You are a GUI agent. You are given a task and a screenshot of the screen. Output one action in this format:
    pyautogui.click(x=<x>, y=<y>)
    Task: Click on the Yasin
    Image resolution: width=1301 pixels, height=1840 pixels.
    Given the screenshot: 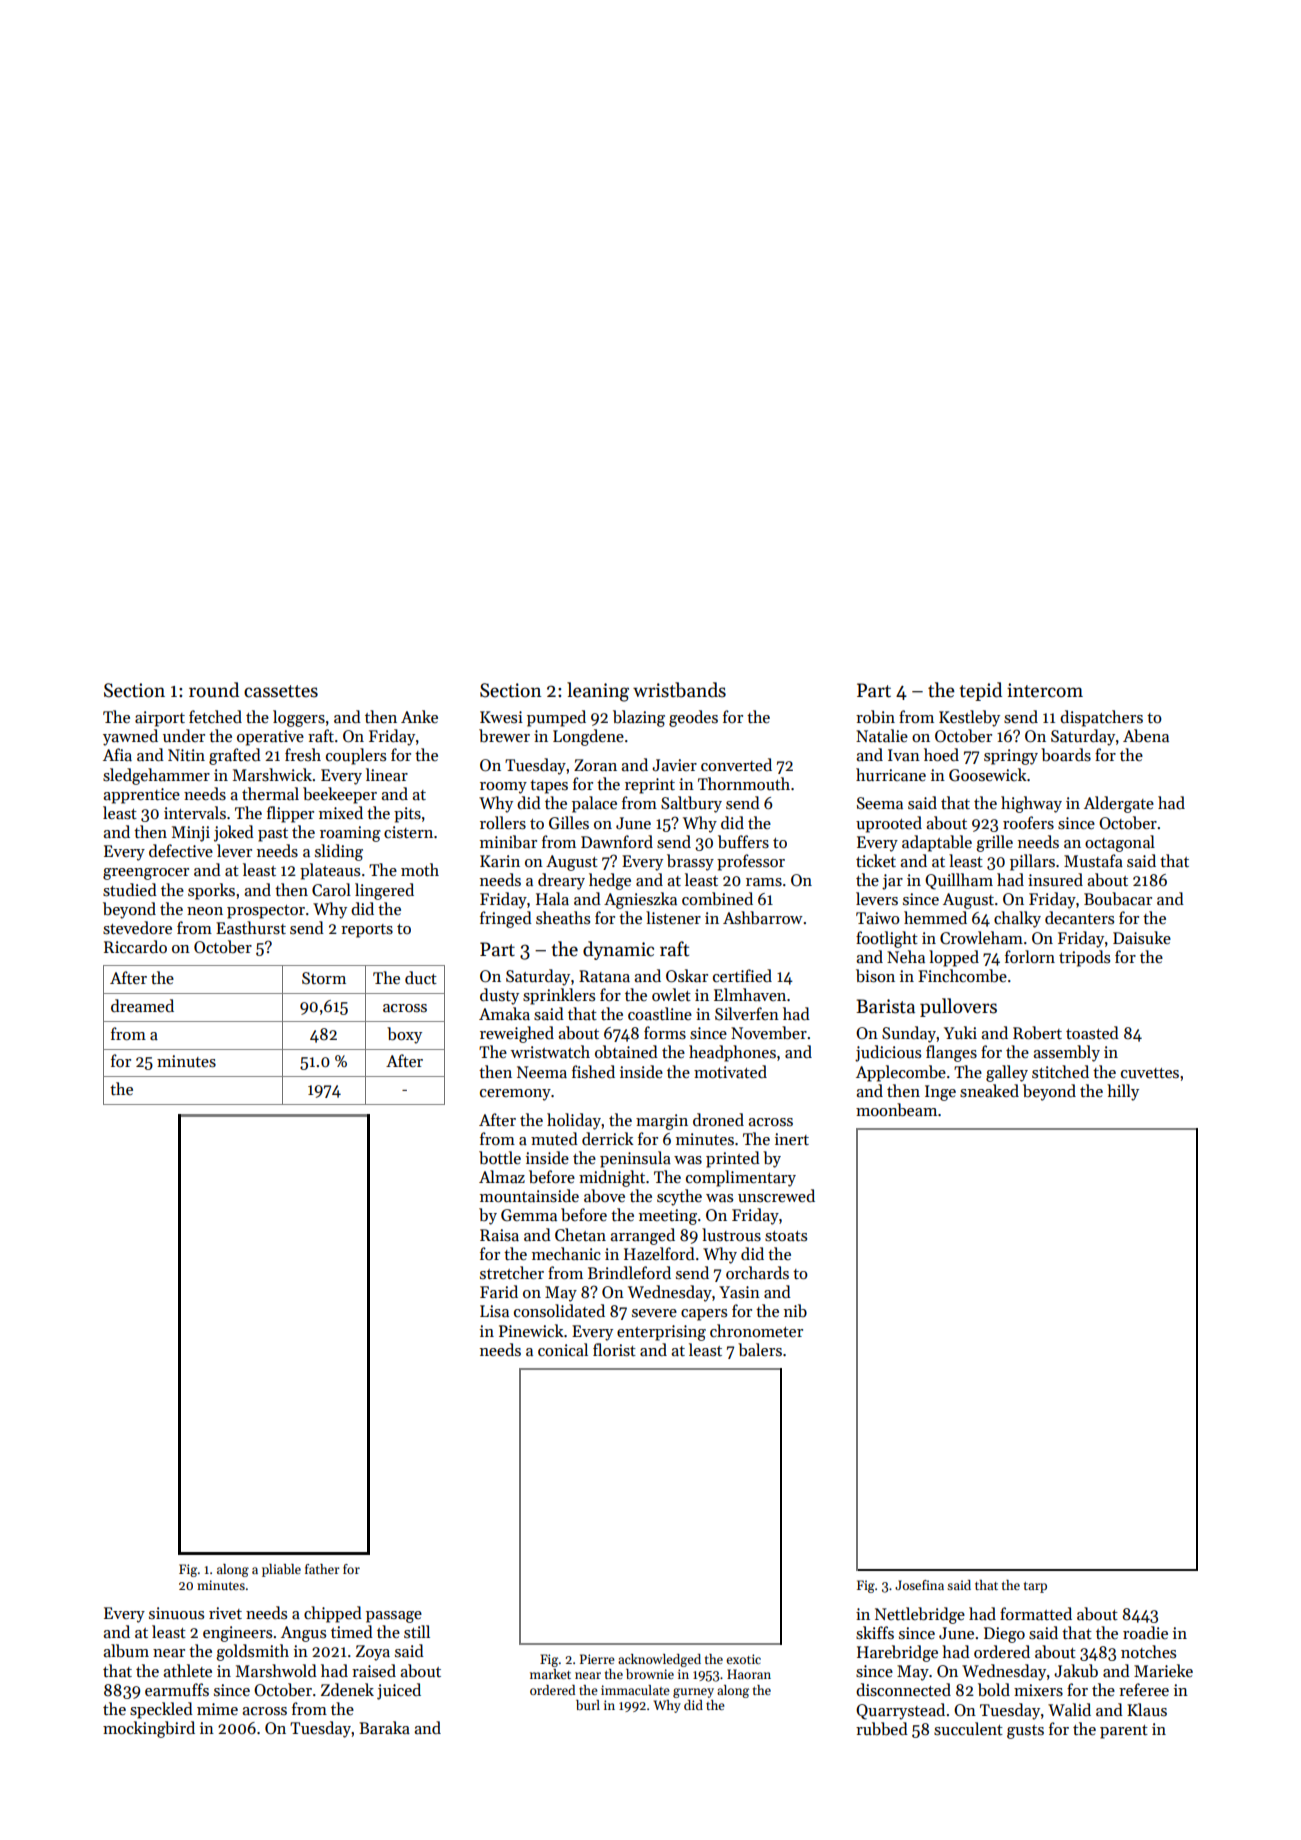 What is the action you would take?
    pyautogui.click(x=739, y=1292)
